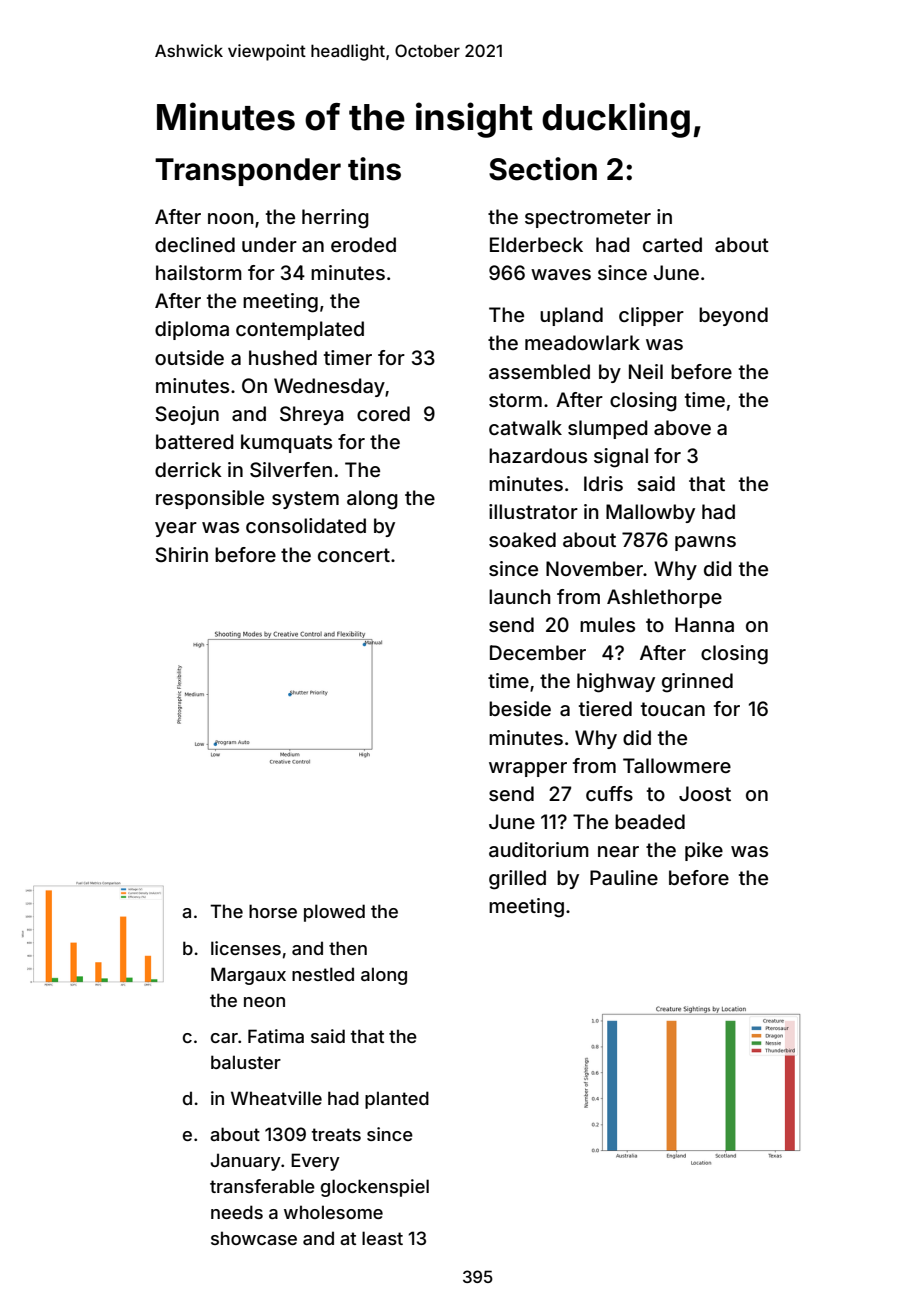 The width and height of the document is (924, 1311). I want to click on planted, so click(397, 1100).
